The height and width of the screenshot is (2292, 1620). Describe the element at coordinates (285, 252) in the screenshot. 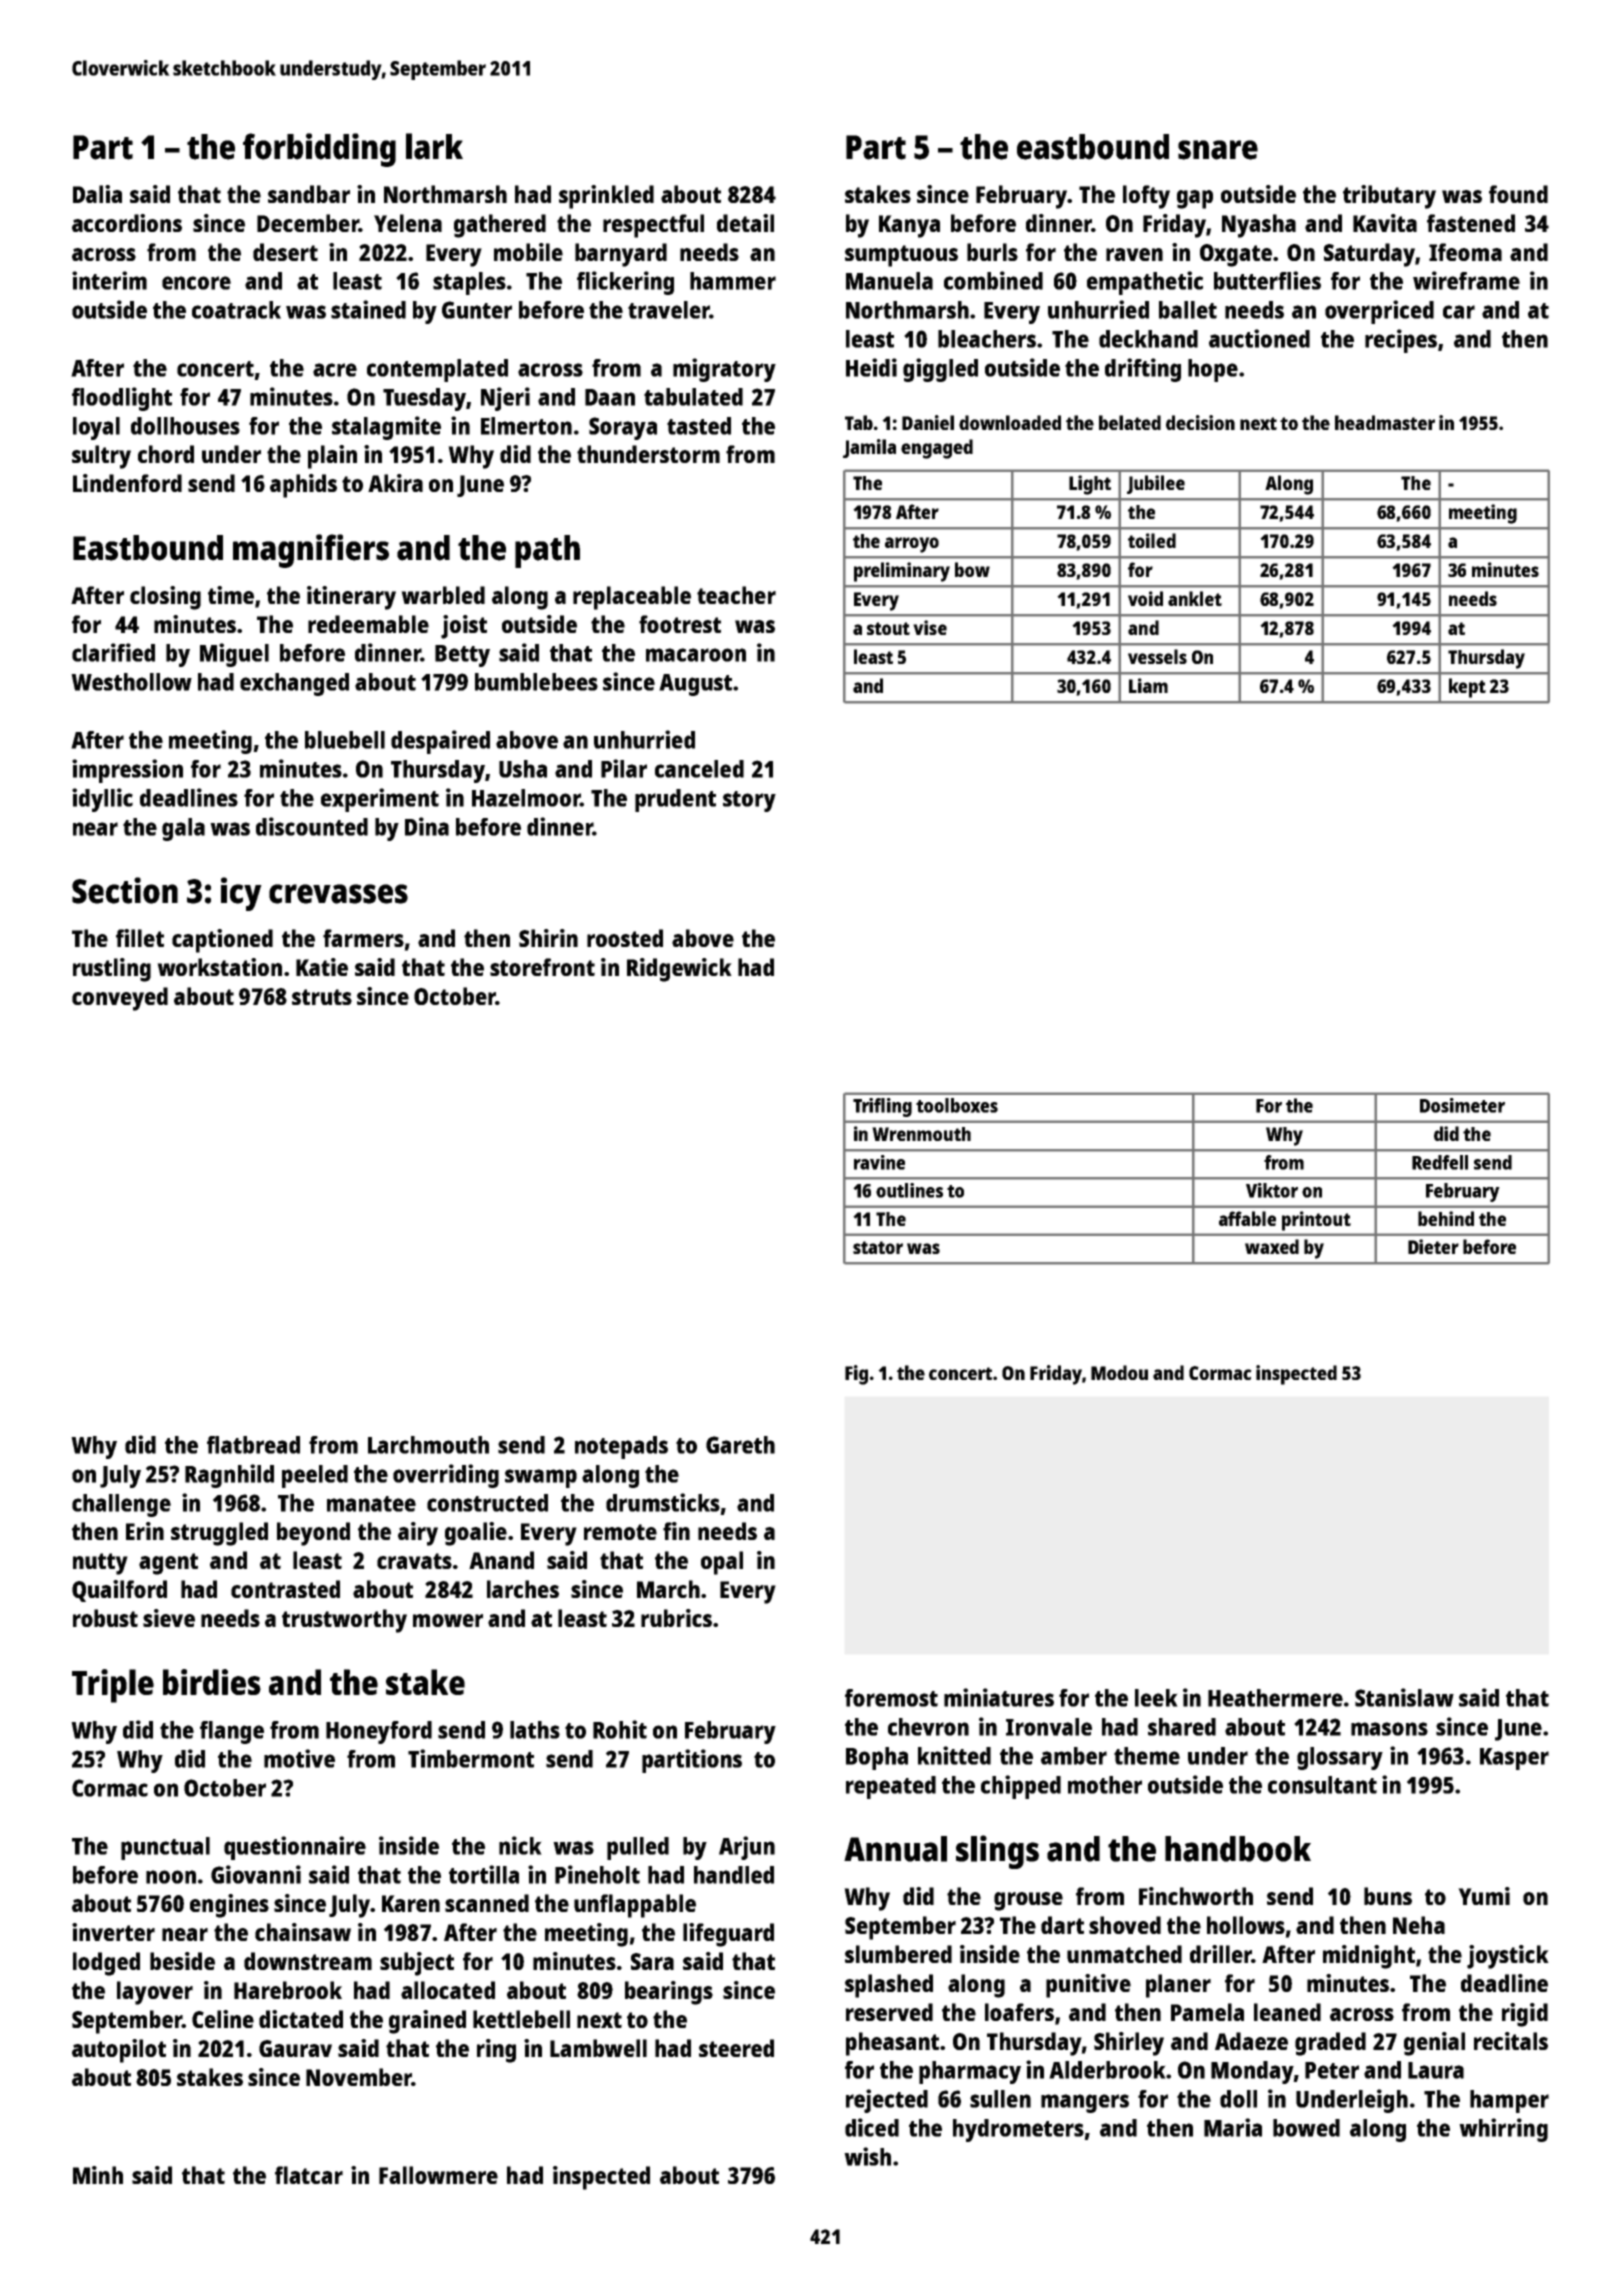

I see `desert` at that location.
